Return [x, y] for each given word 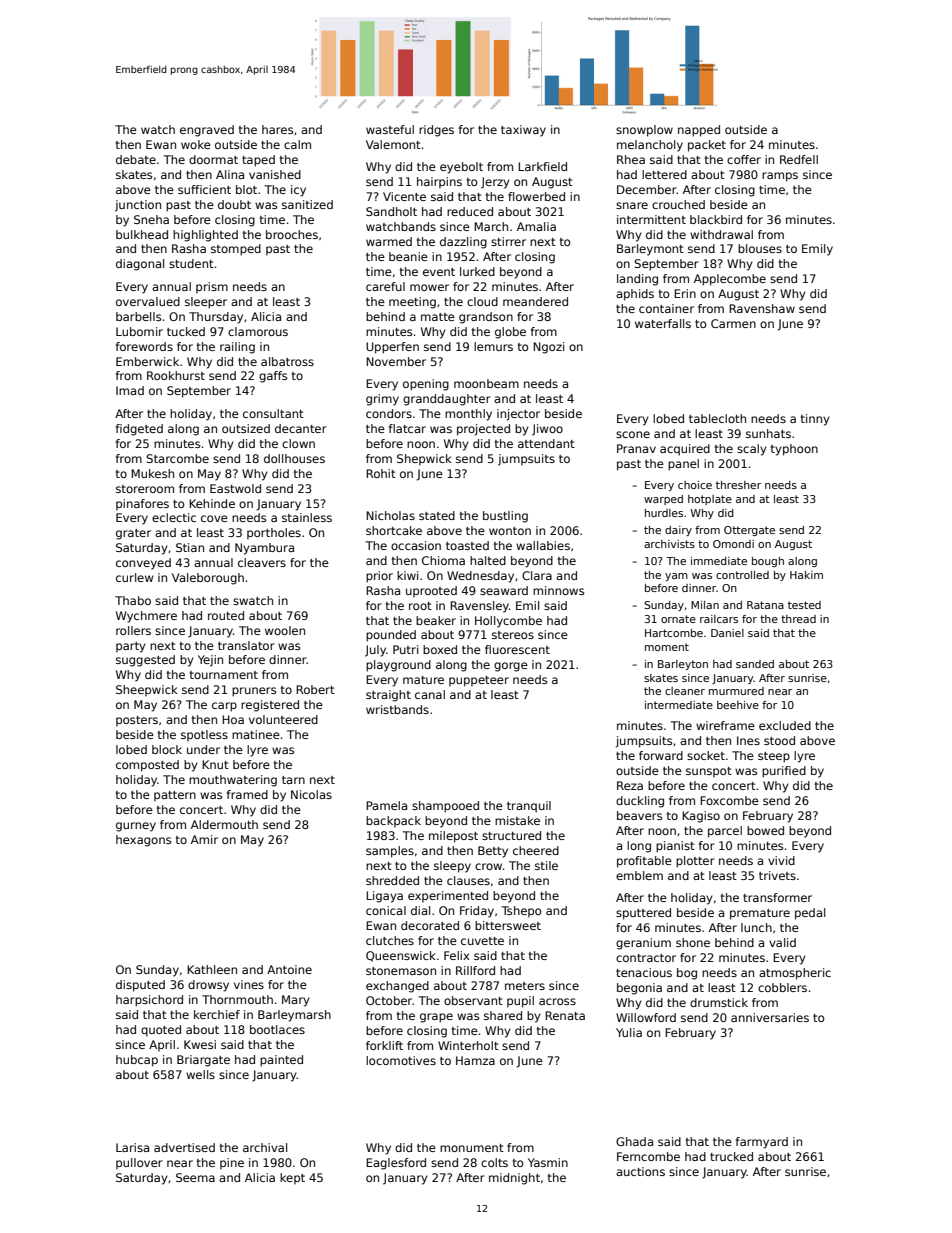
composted [147, 766]
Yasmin [548, 1162]
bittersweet [508, 925]
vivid [781, 860]
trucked [731, 1156]
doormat [213, 159]
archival [265, 1147]
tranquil [529, 807]
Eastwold [235, 488]
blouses [760, 248]
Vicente [404, 196]
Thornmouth [237, 999]
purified [784, 772]
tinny [815, 420]
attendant [546, 443]
